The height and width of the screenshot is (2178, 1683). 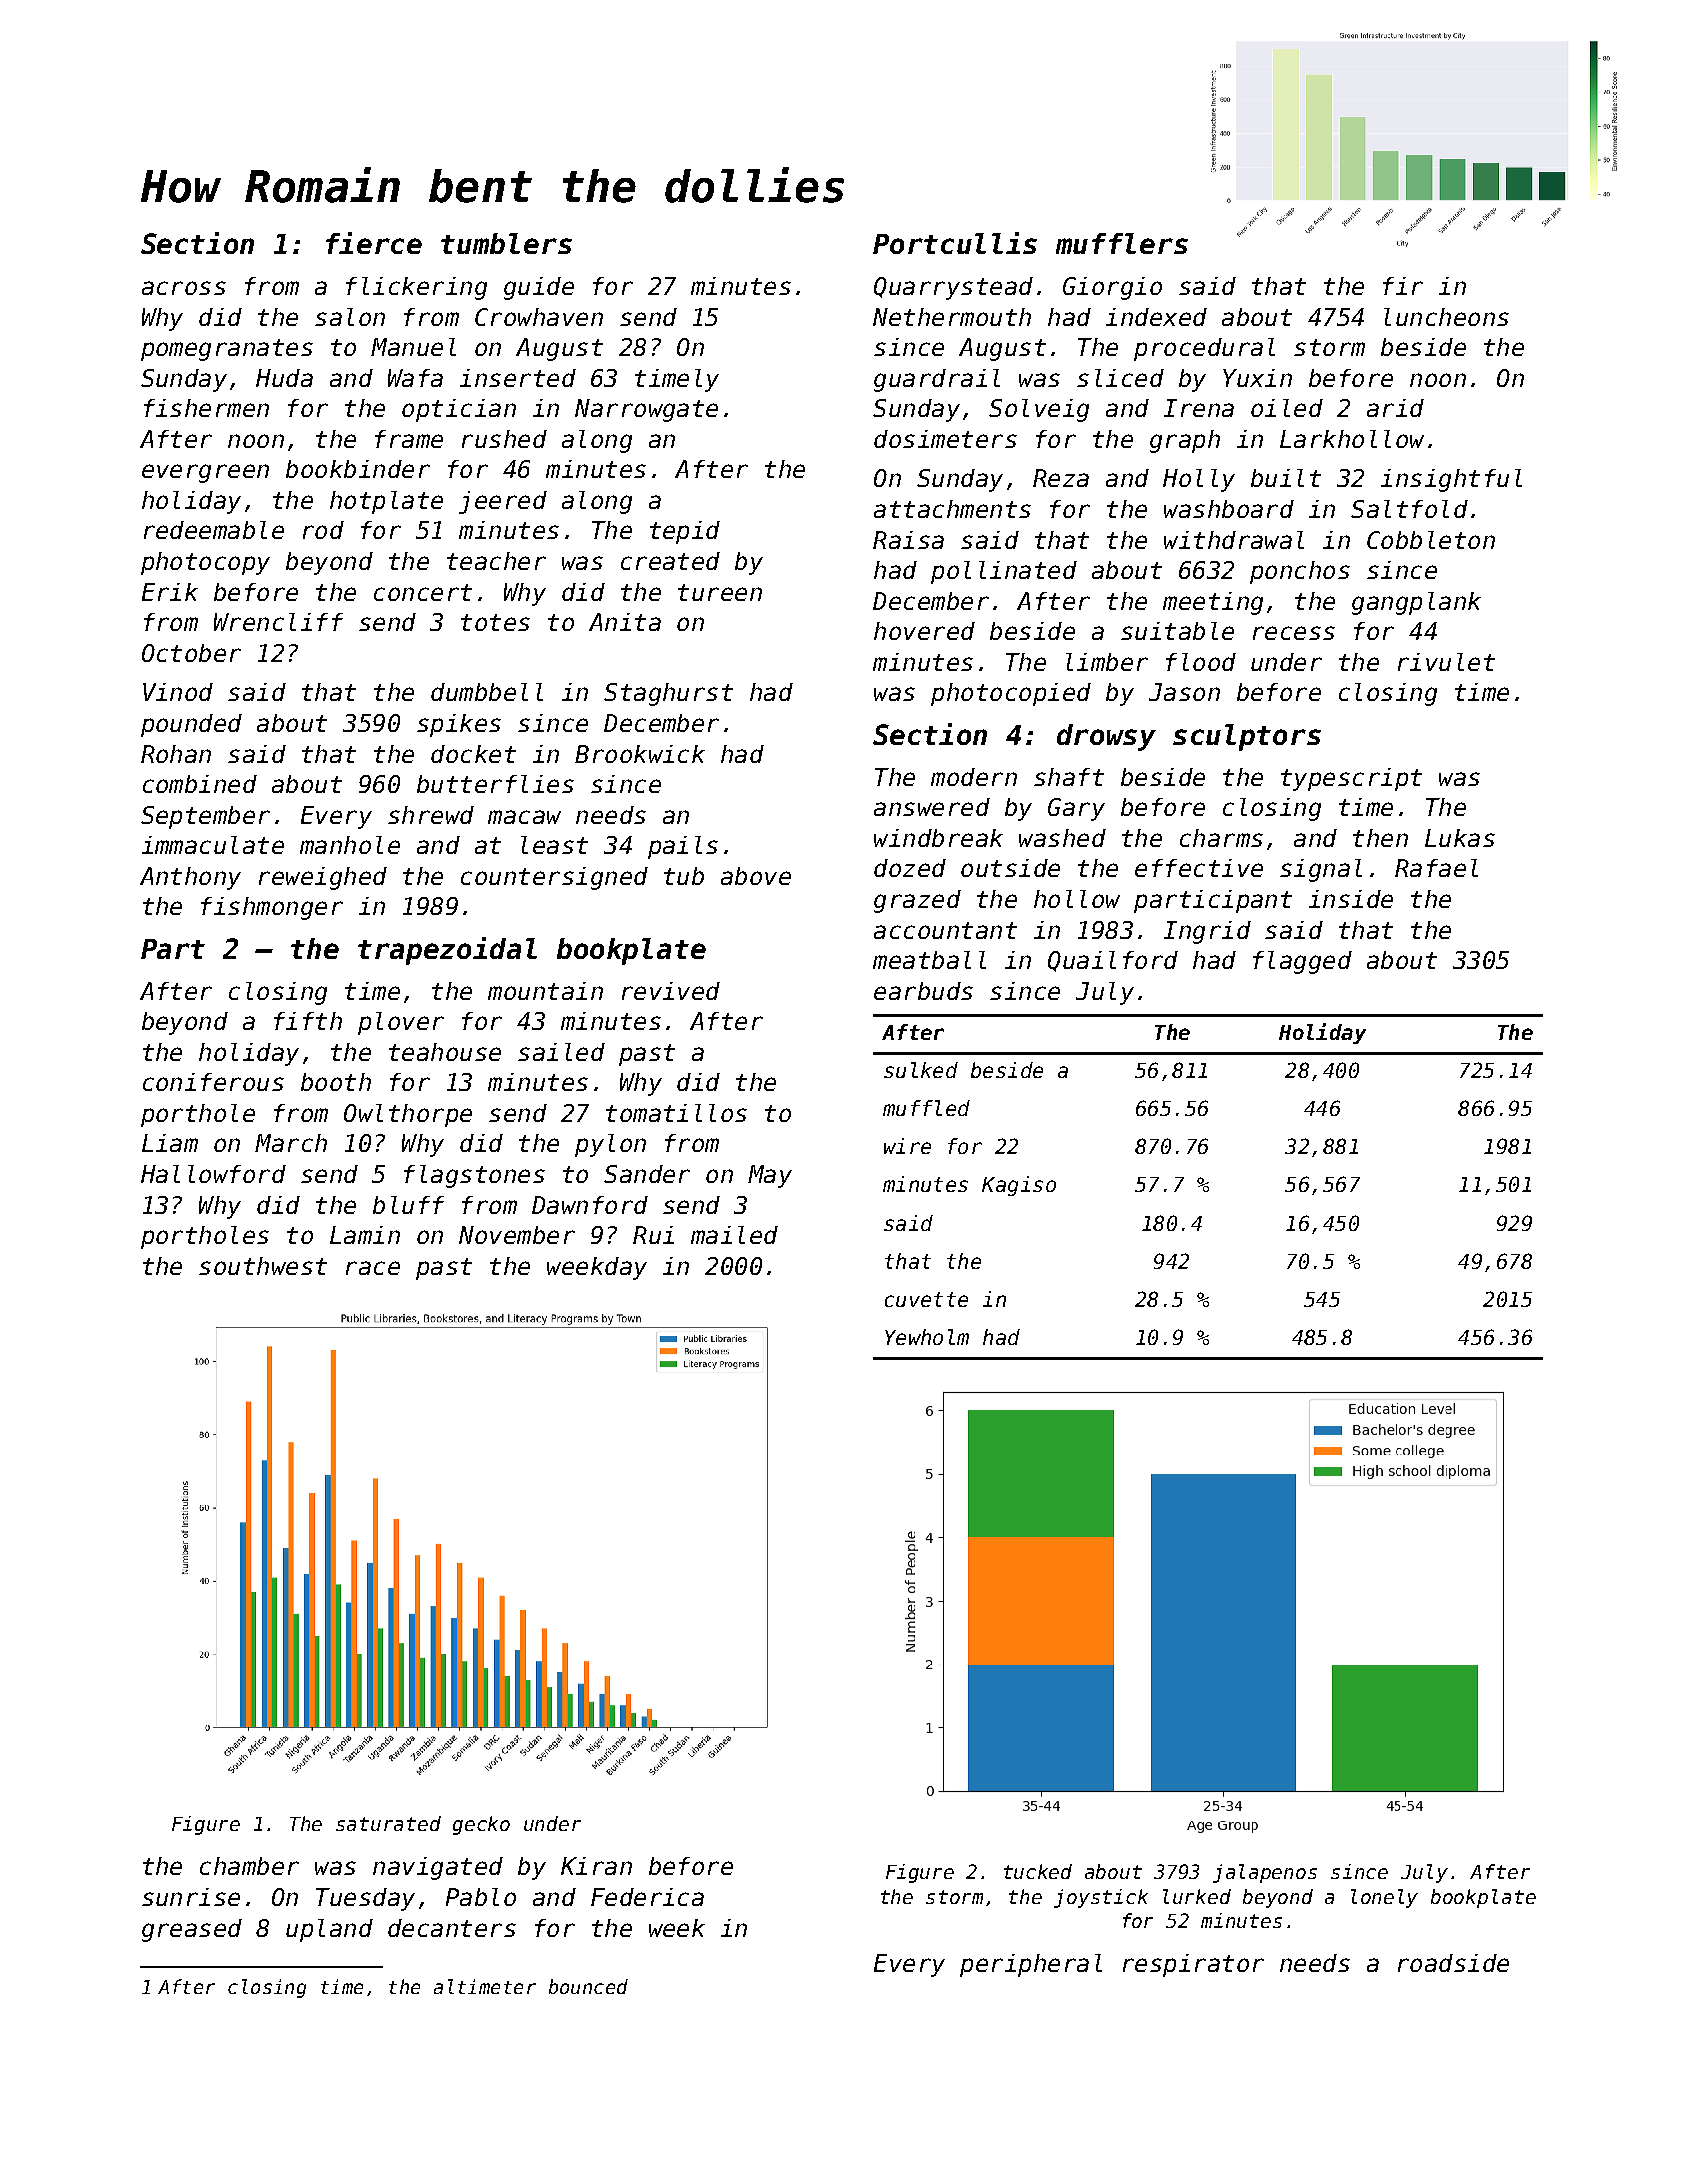 What do you see at coordinates (1302, 962) in the screenshot?
I see `flagged` at bounding box center [1302, 962].
